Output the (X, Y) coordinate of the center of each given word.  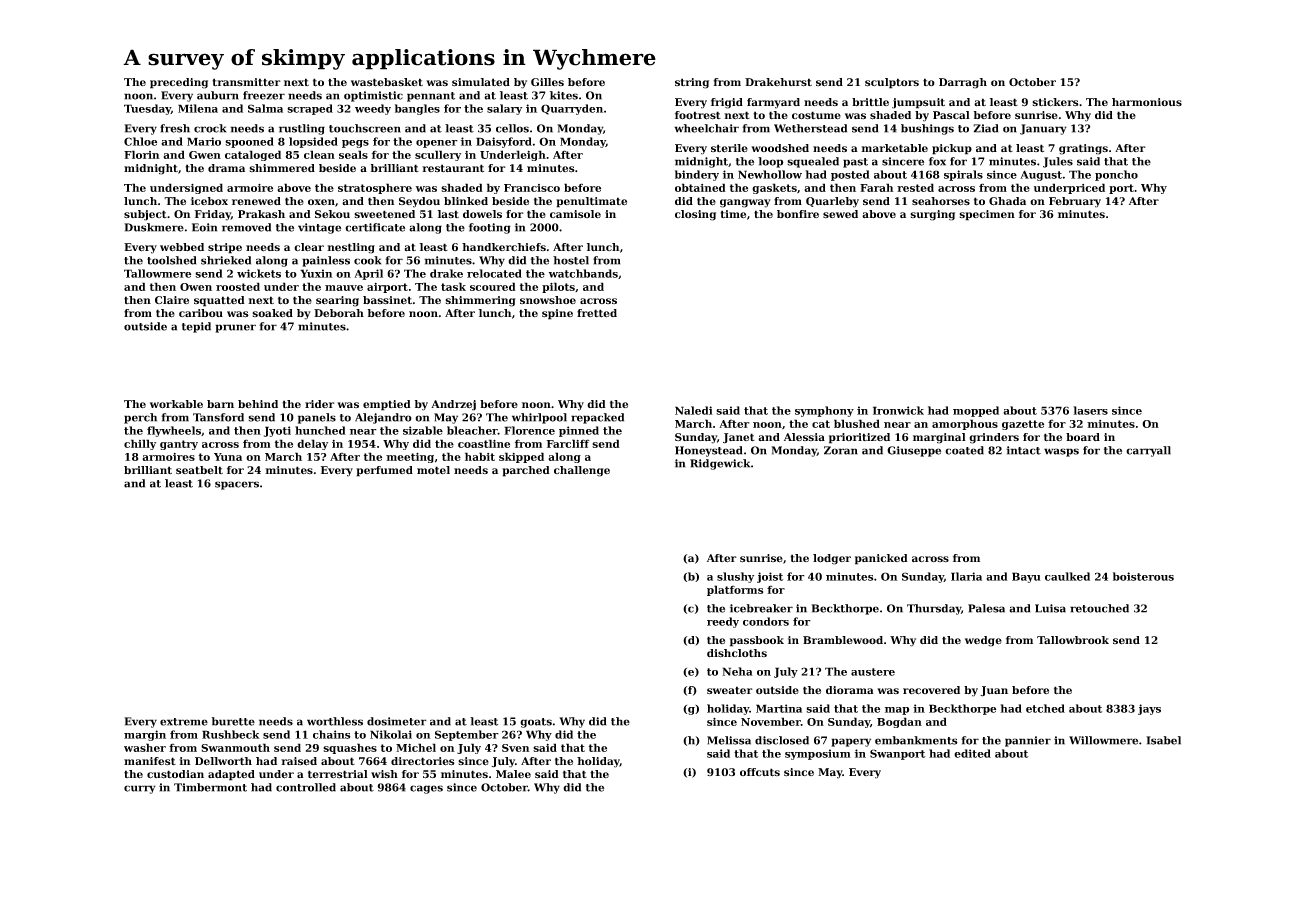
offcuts (760, 772)
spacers (237, 485)
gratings (1083, 149)
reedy (723, 622)
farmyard (773, 103)
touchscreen (365, 128)
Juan (994, 691)
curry (140, 789)
